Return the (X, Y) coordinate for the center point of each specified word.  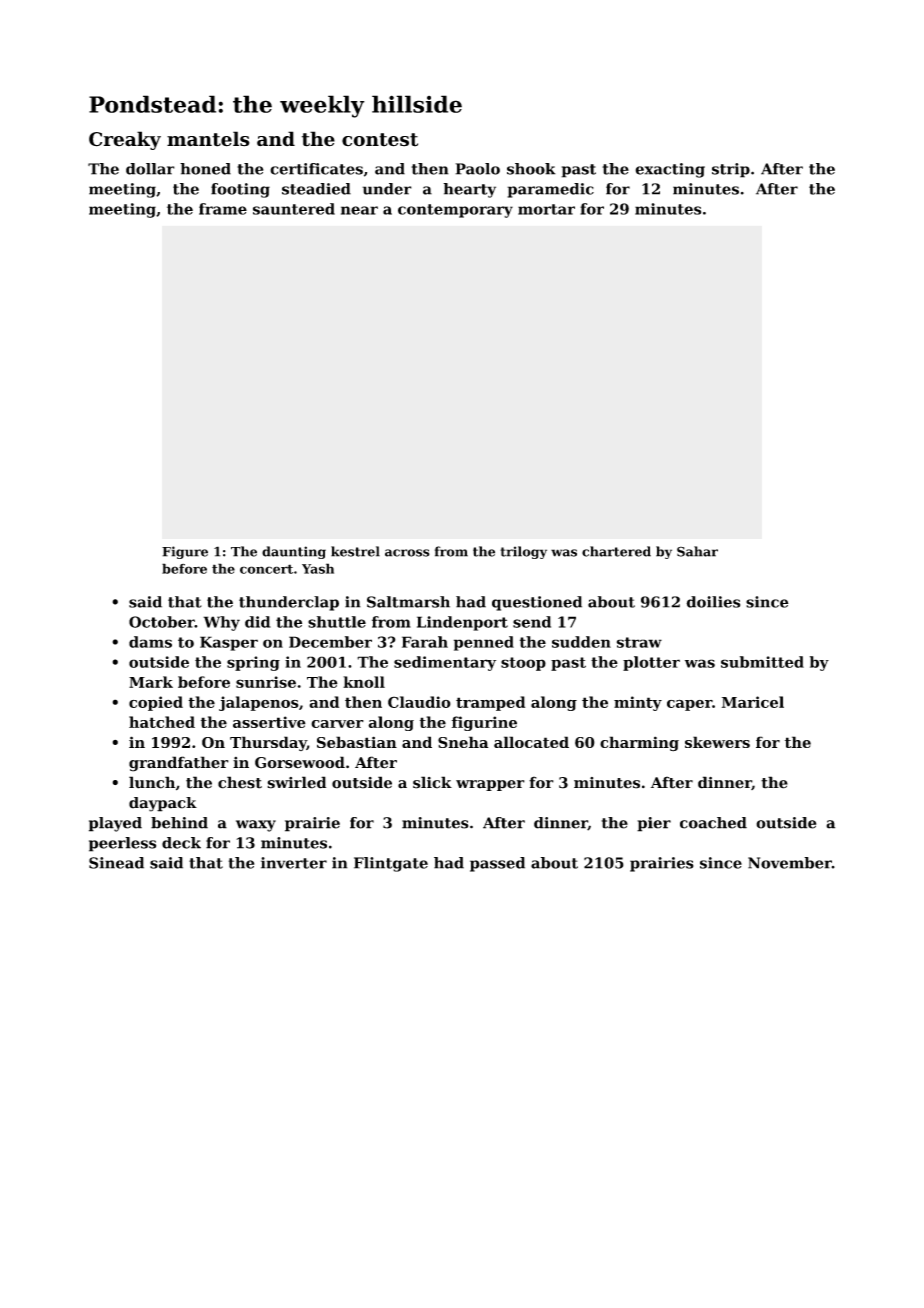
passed (497, 864)
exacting (670, 170)
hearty (469, 190)
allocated (531, 742)
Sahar (697, 551)
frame (223, 209)
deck (181, 843)
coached (713, 823)
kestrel (355, 551)
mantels (208, 139)
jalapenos (259, 703)
